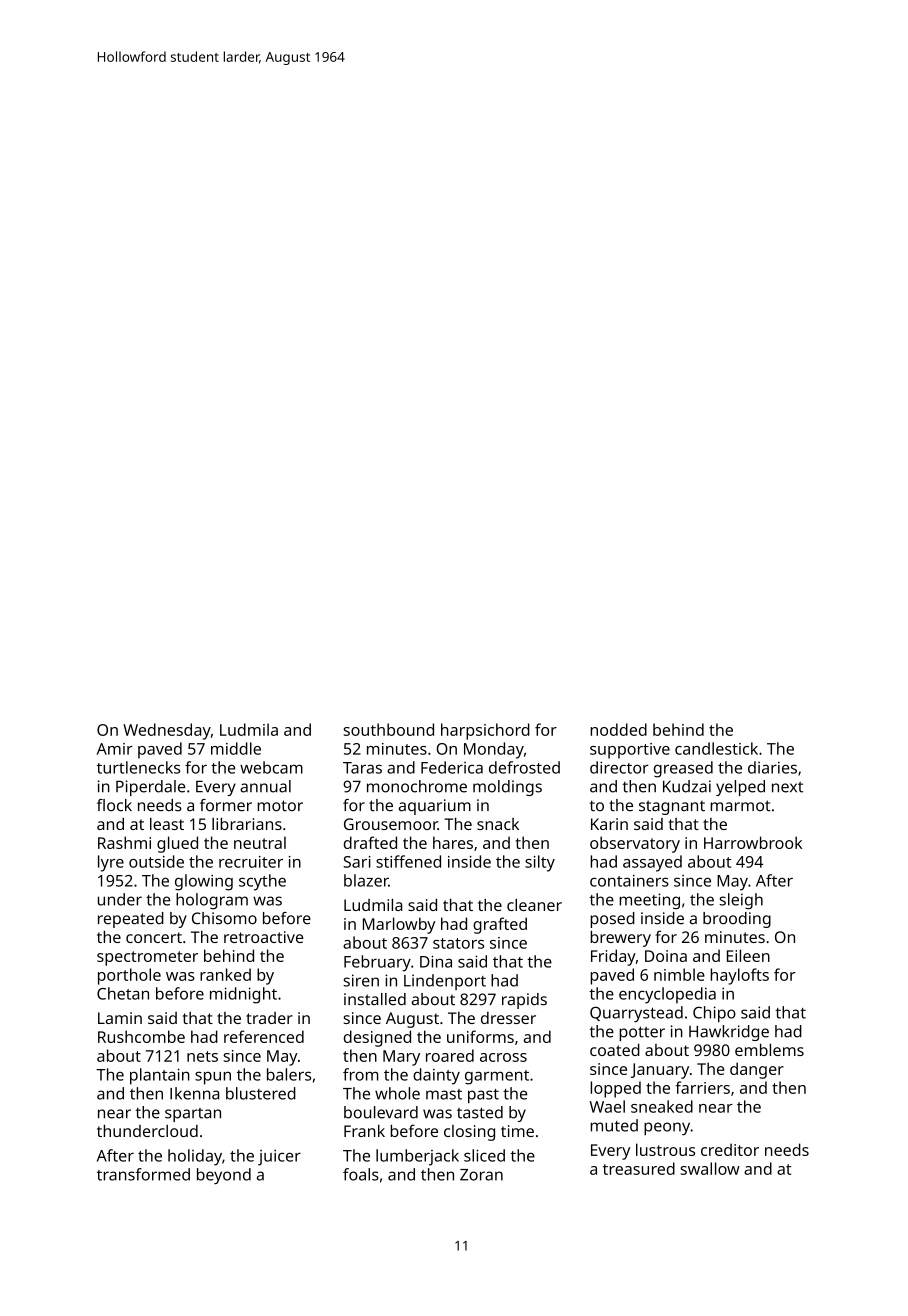 This image has height=1316, width=908. What do you see at coordinates (508, 1018) in the image?
I see `dresser` at bounding box center [508, 1018].
